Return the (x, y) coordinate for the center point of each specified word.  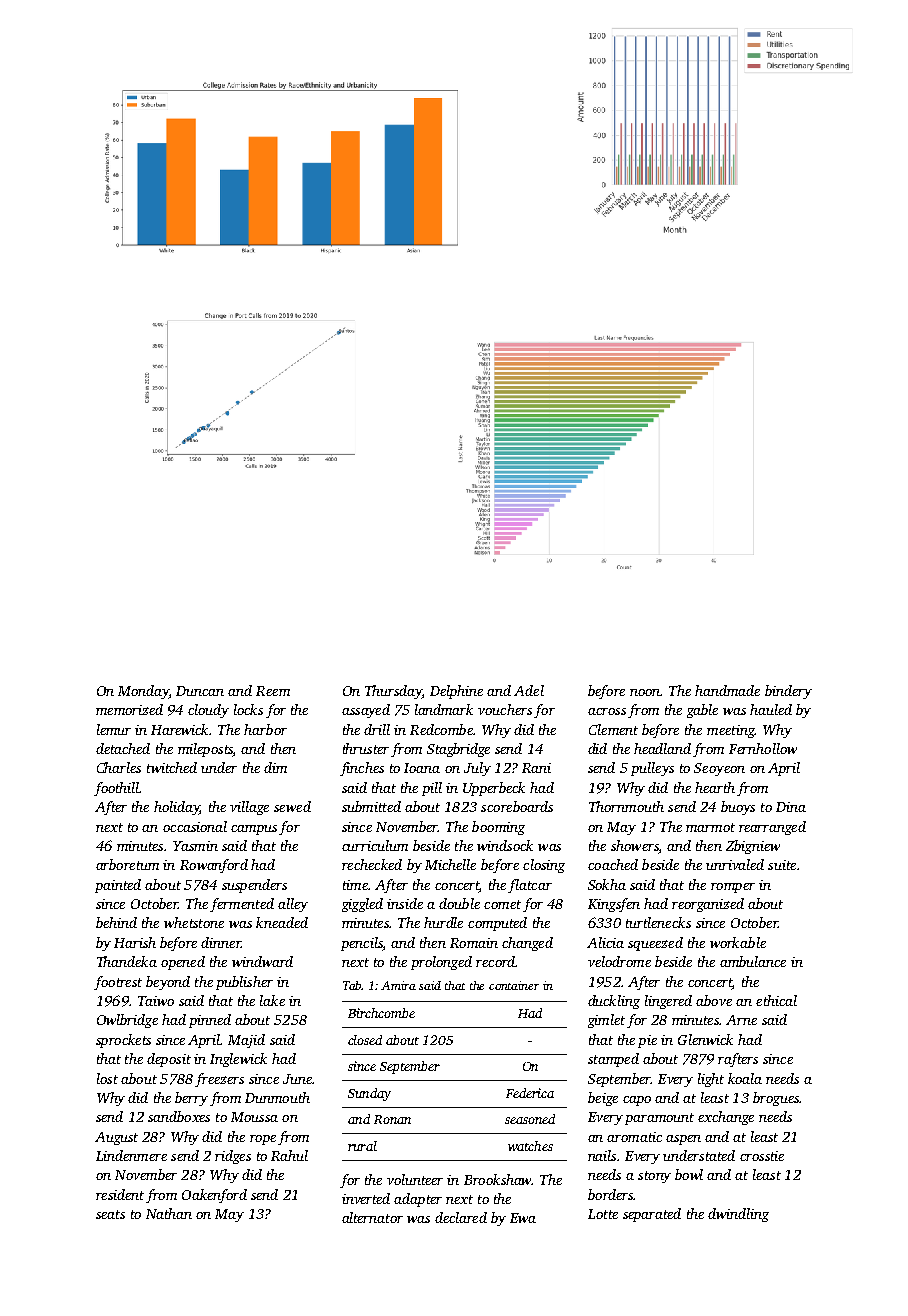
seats (110, 1214)
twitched (172, 767)
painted (118, 886)
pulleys (652, 769)
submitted (371, 806)
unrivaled (735, 864)
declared (461, 1217)
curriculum (375, 845)
